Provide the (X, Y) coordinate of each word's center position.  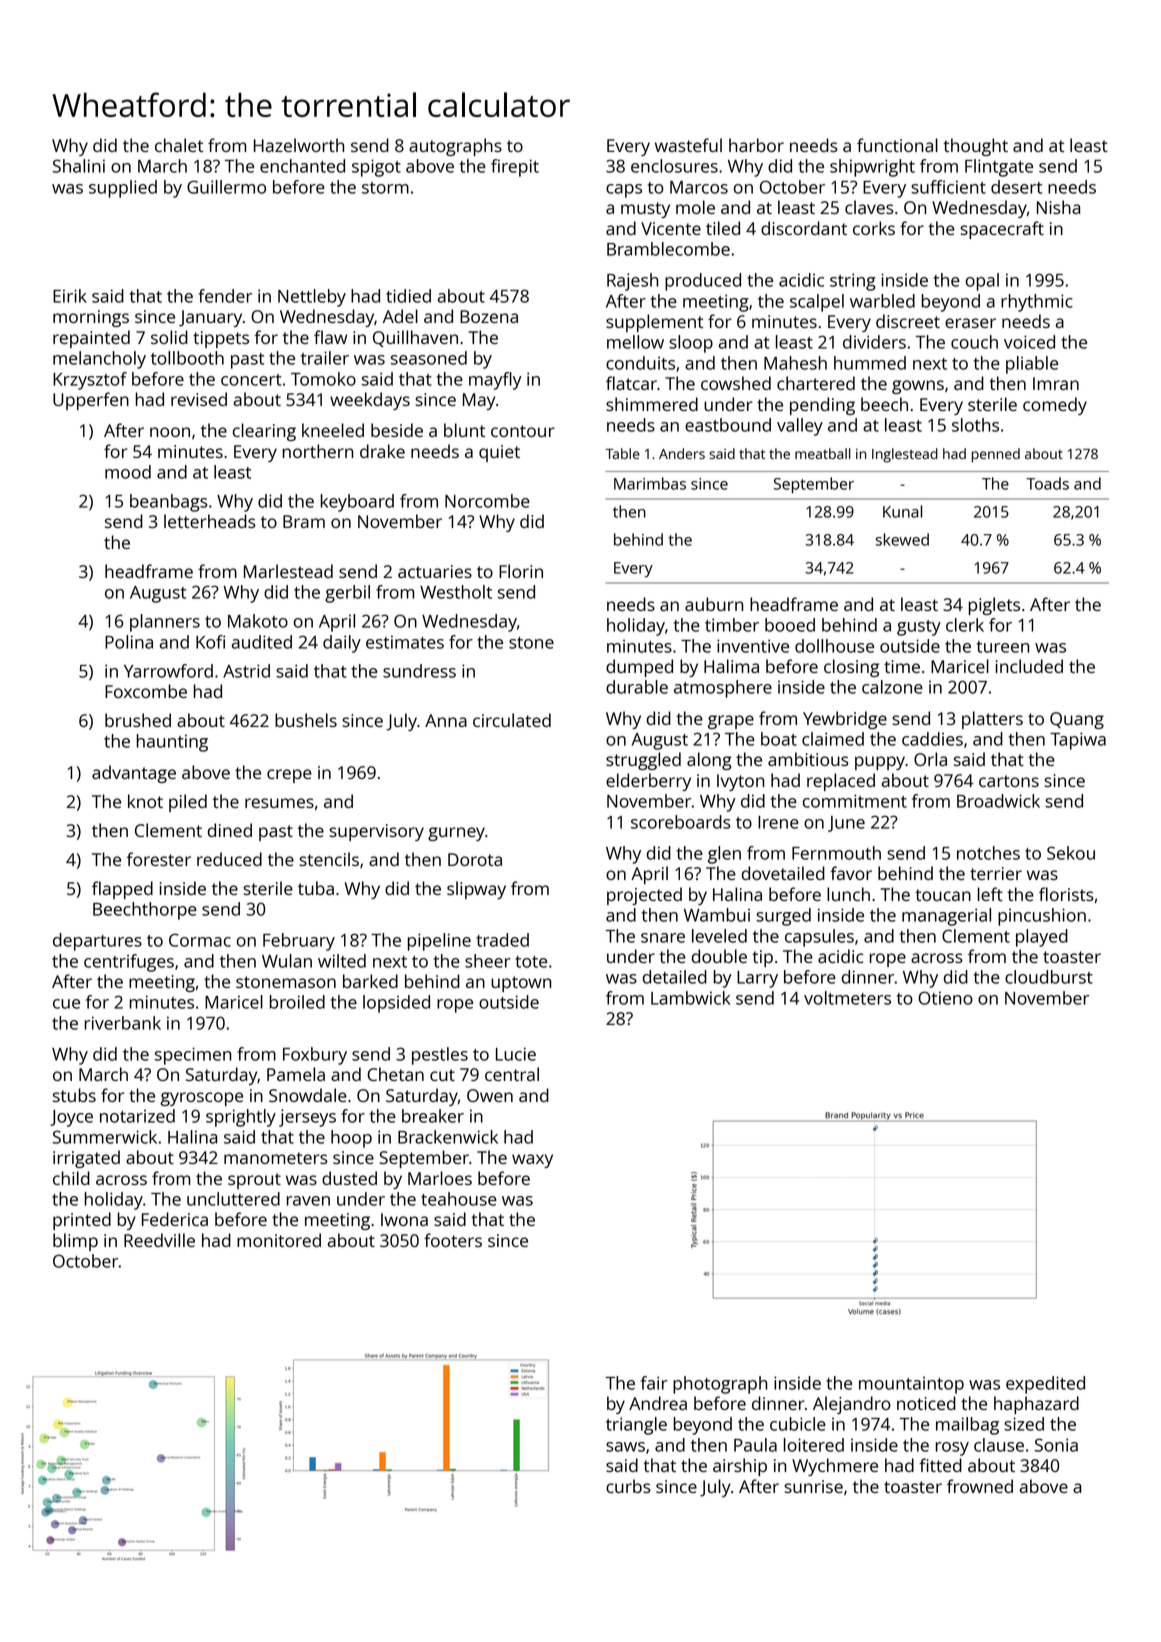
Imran (1056, 383)
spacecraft (1002, 230)
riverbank (123, 1023)
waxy (532, 1161)
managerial (946, 917)
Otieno (945, 998)
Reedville (159, 1240)
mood (128, 472)
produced (703, 282)
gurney (456, 834)
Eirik (70, 296)
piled (188, 803)
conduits (640, 363)
